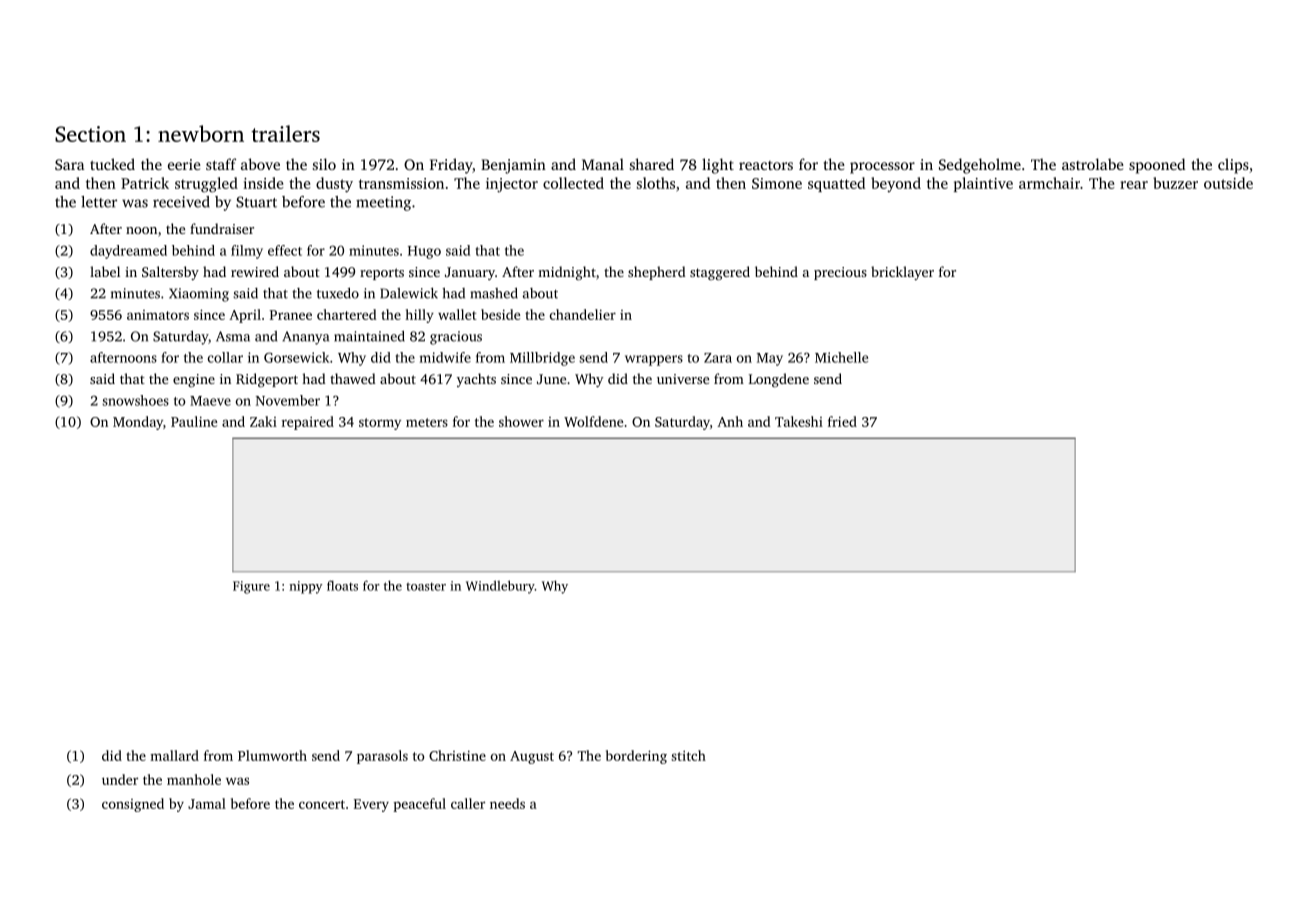 The width and height of the screenshot is (1308, 924). I want to click on fried, so click(842, 421).
